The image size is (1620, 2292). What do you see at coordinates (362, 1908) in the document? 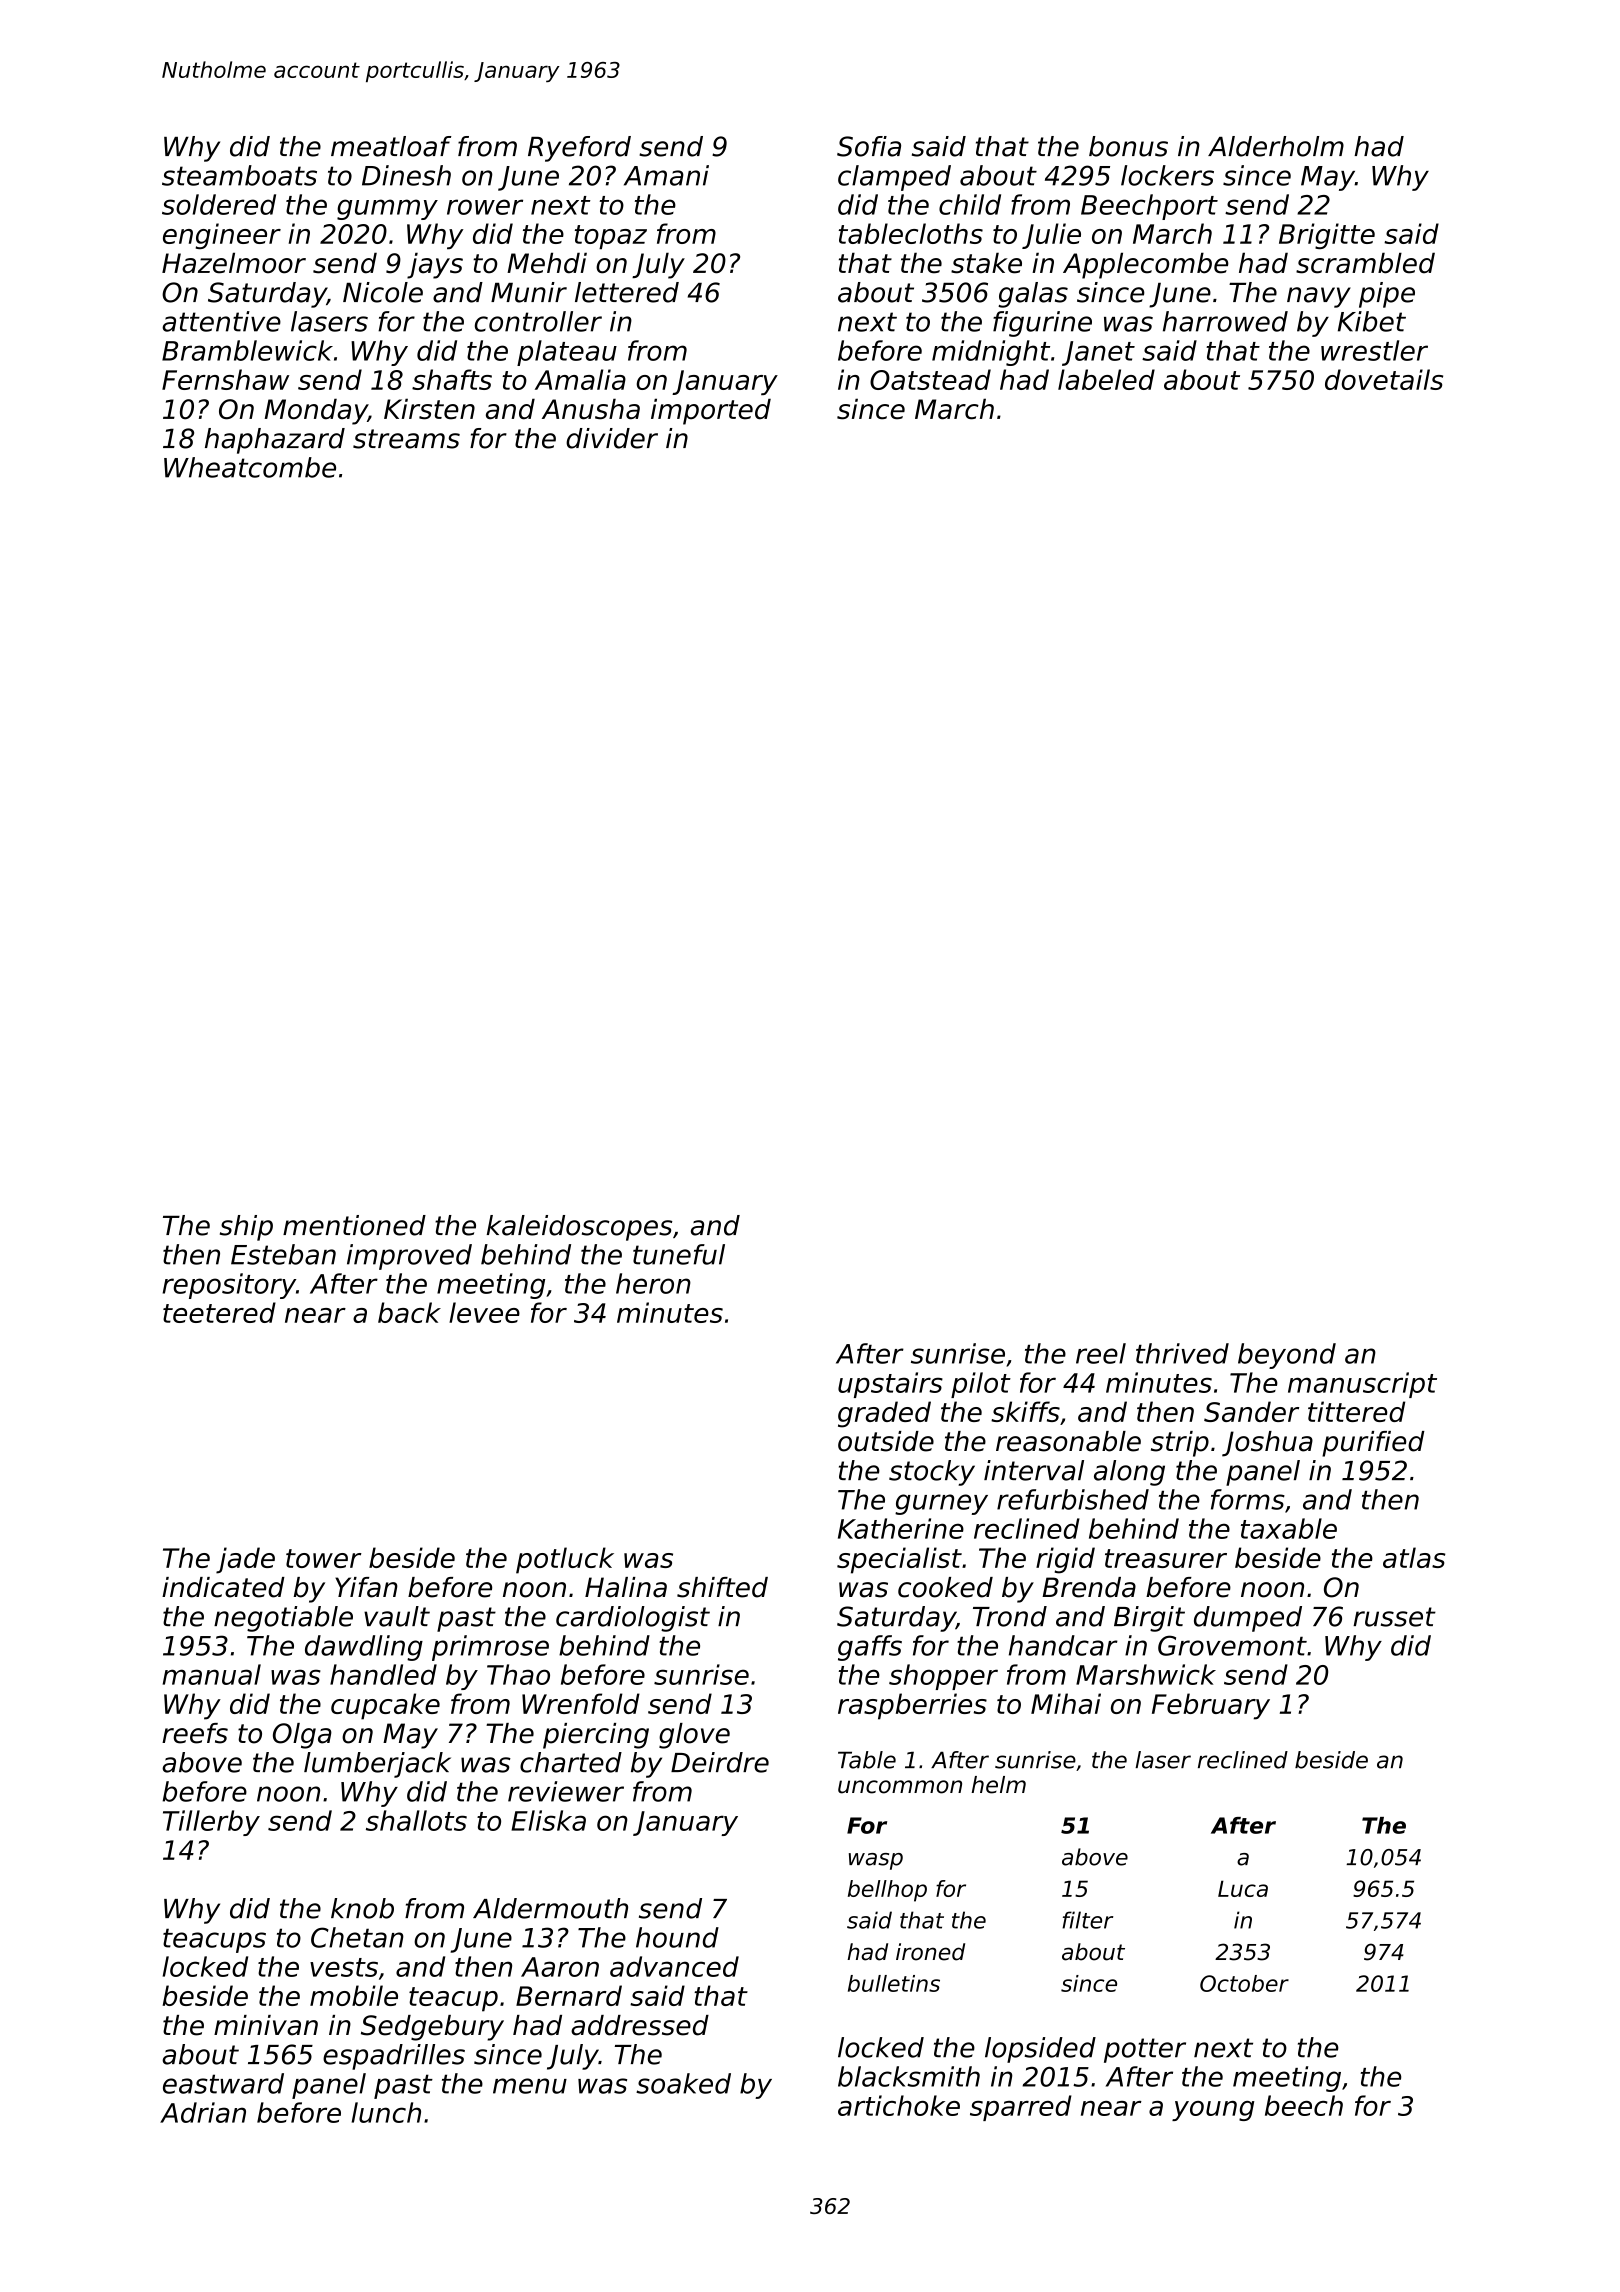
I see `knob` at bounding box center [362, 1908].
